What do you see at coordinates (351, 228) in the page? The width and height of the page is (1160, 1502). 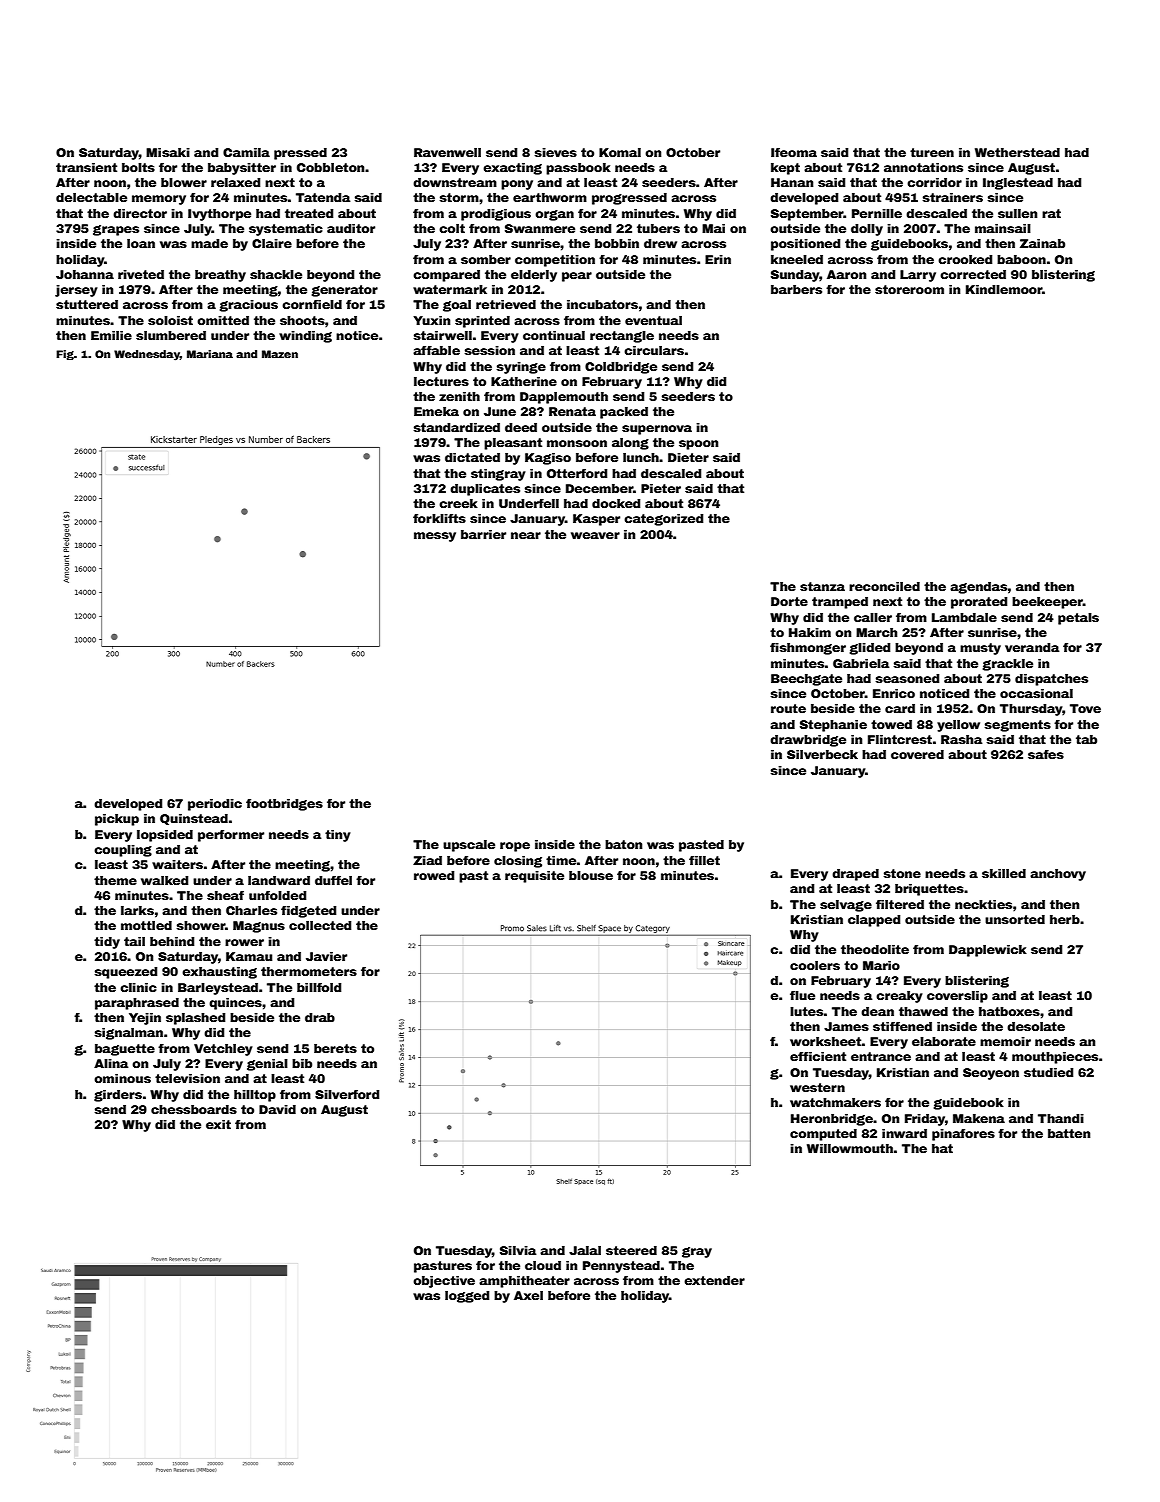 I see `auditor` at bounding box center [351, 228].
